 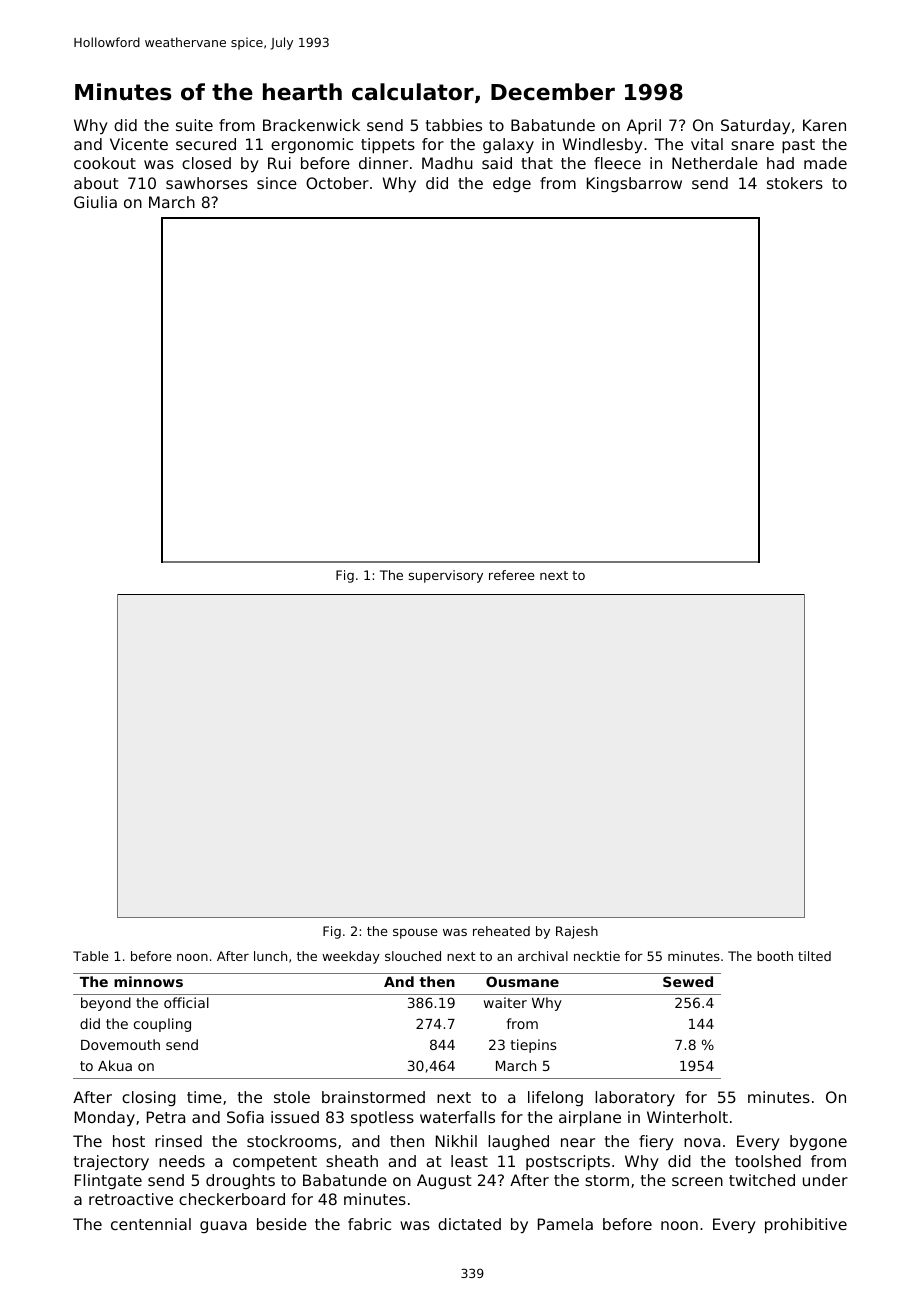 What do you see at coordinates (282, 1224) in the screenshot?
I see `beside` at bounding box center [282, 1224].
